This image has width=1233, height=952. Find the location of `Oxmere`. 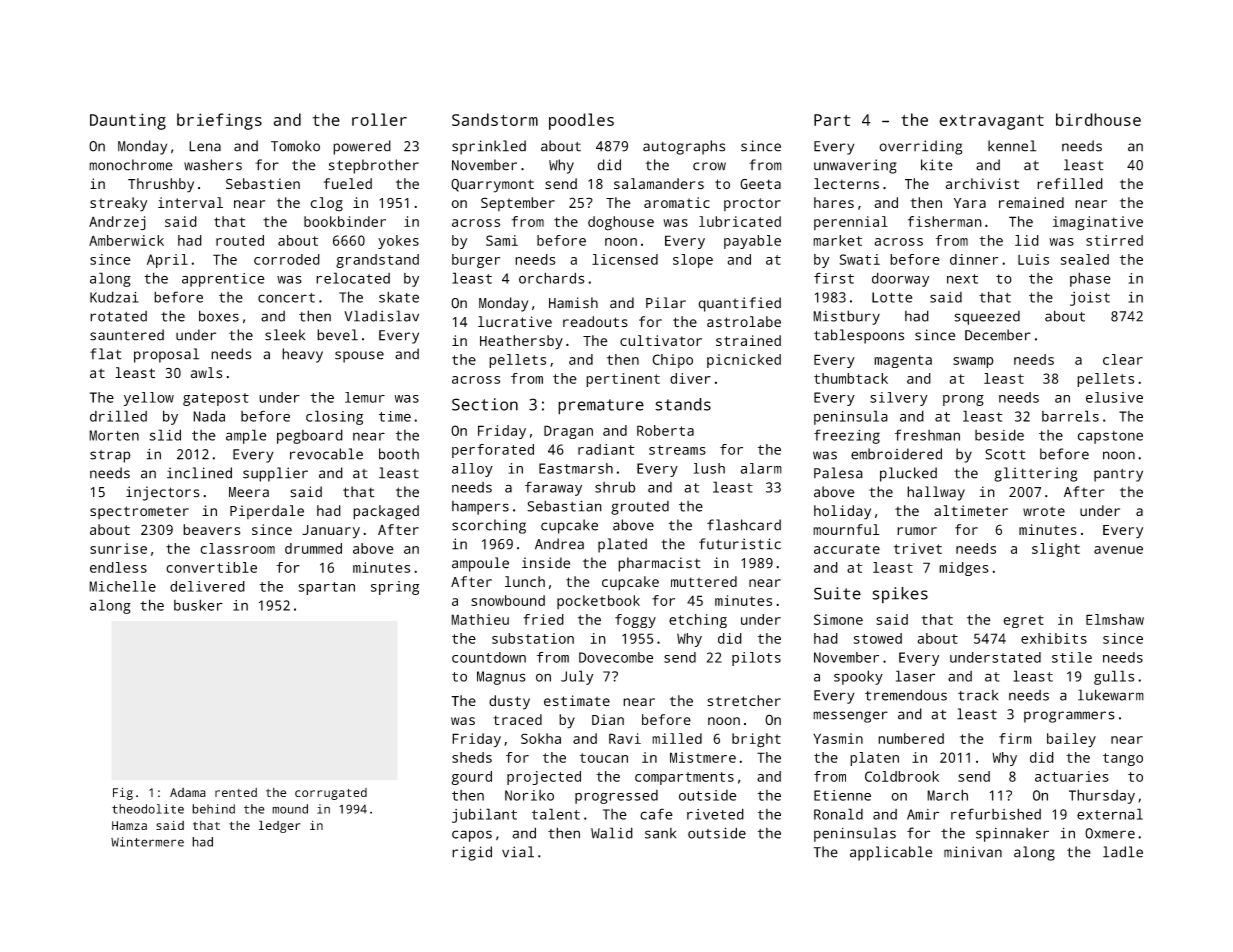

Oxmere is located at coordinates (1110, 833).
